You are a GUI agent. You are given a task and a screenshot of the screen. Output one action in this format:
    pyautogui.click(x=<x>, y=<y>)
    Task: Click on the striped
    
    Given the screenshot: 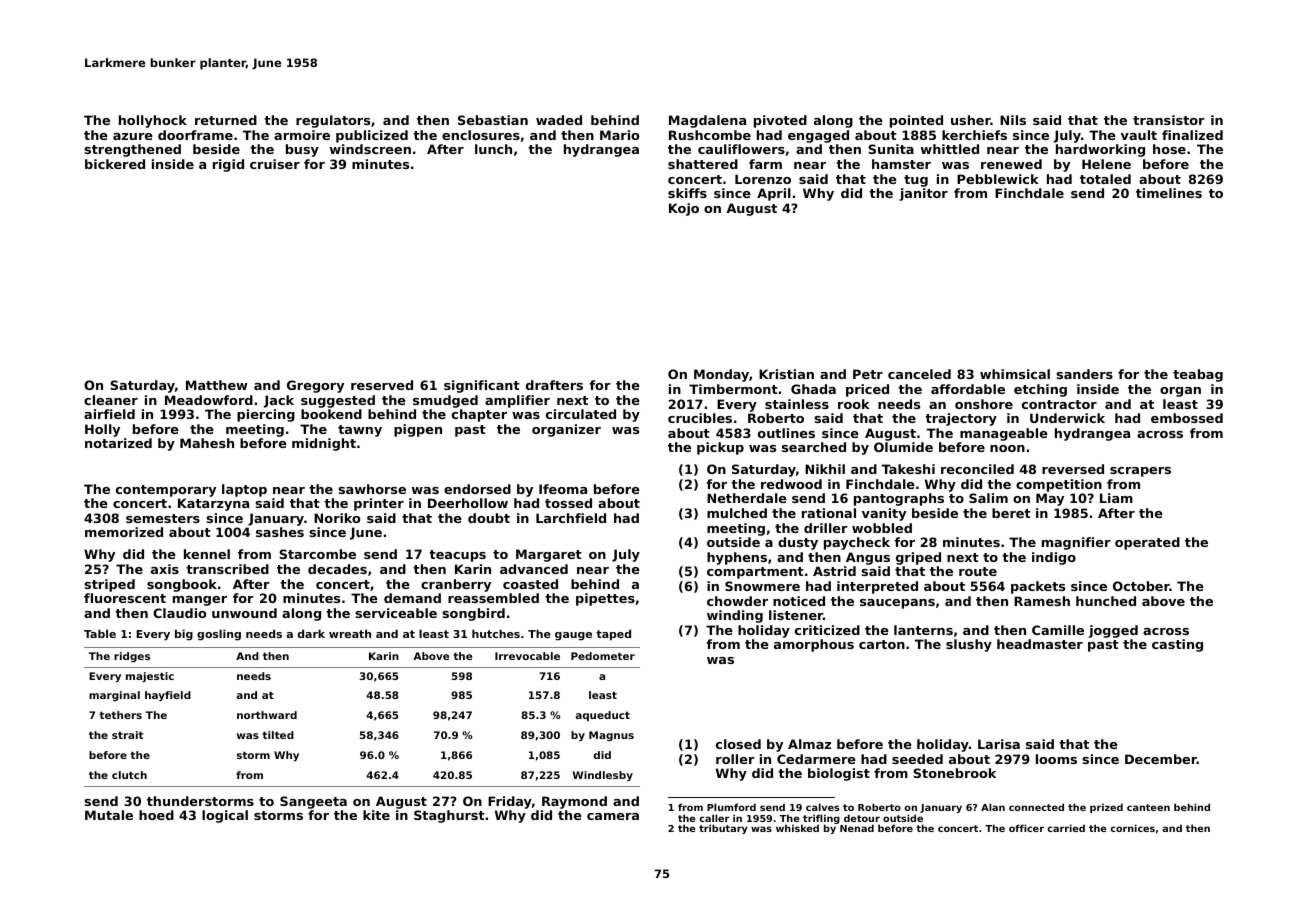 What is the action you would take?
    pyautogui.click(x=109, y=585)
